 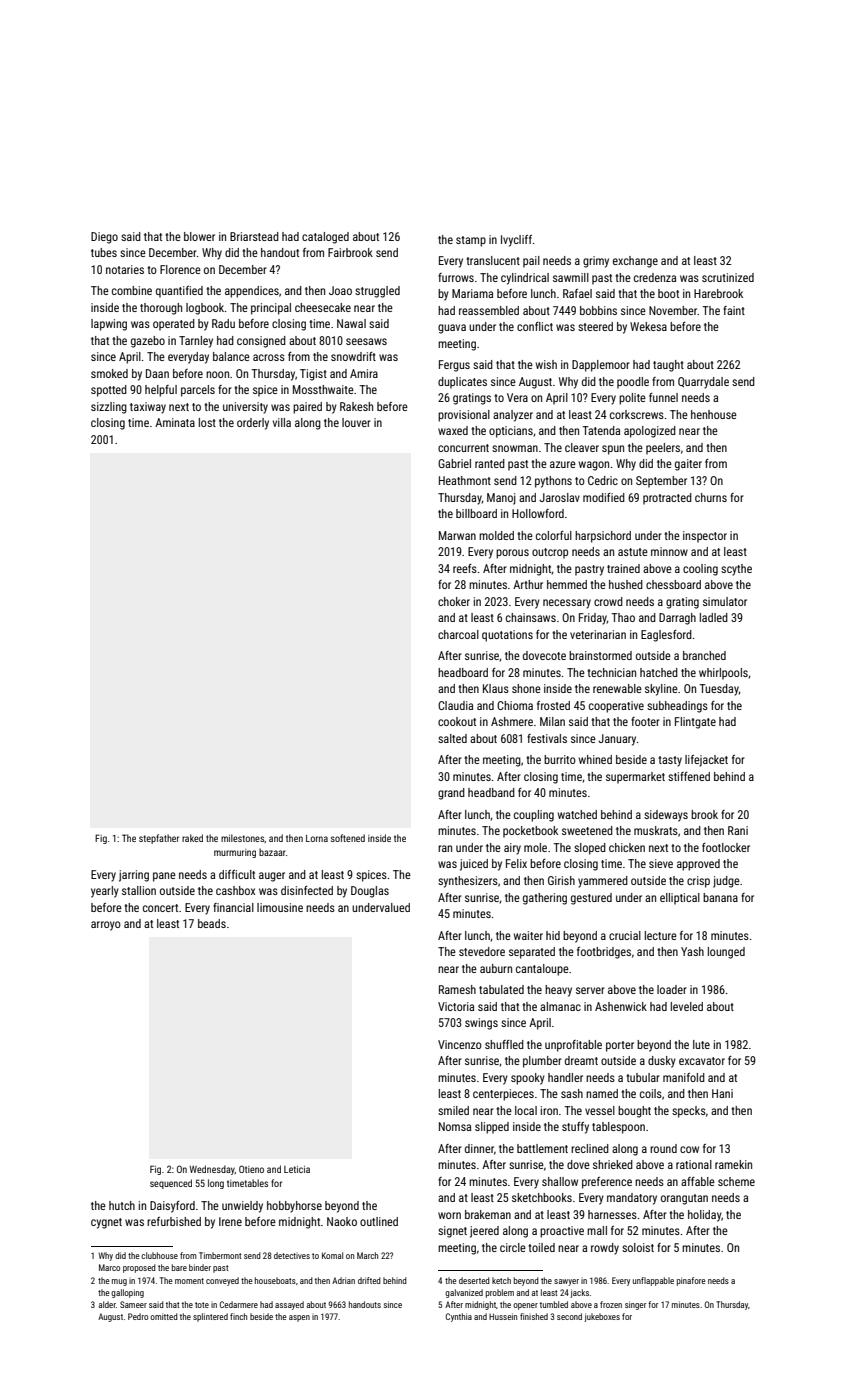 I want to click on grand, so click(x=451, y=794).
